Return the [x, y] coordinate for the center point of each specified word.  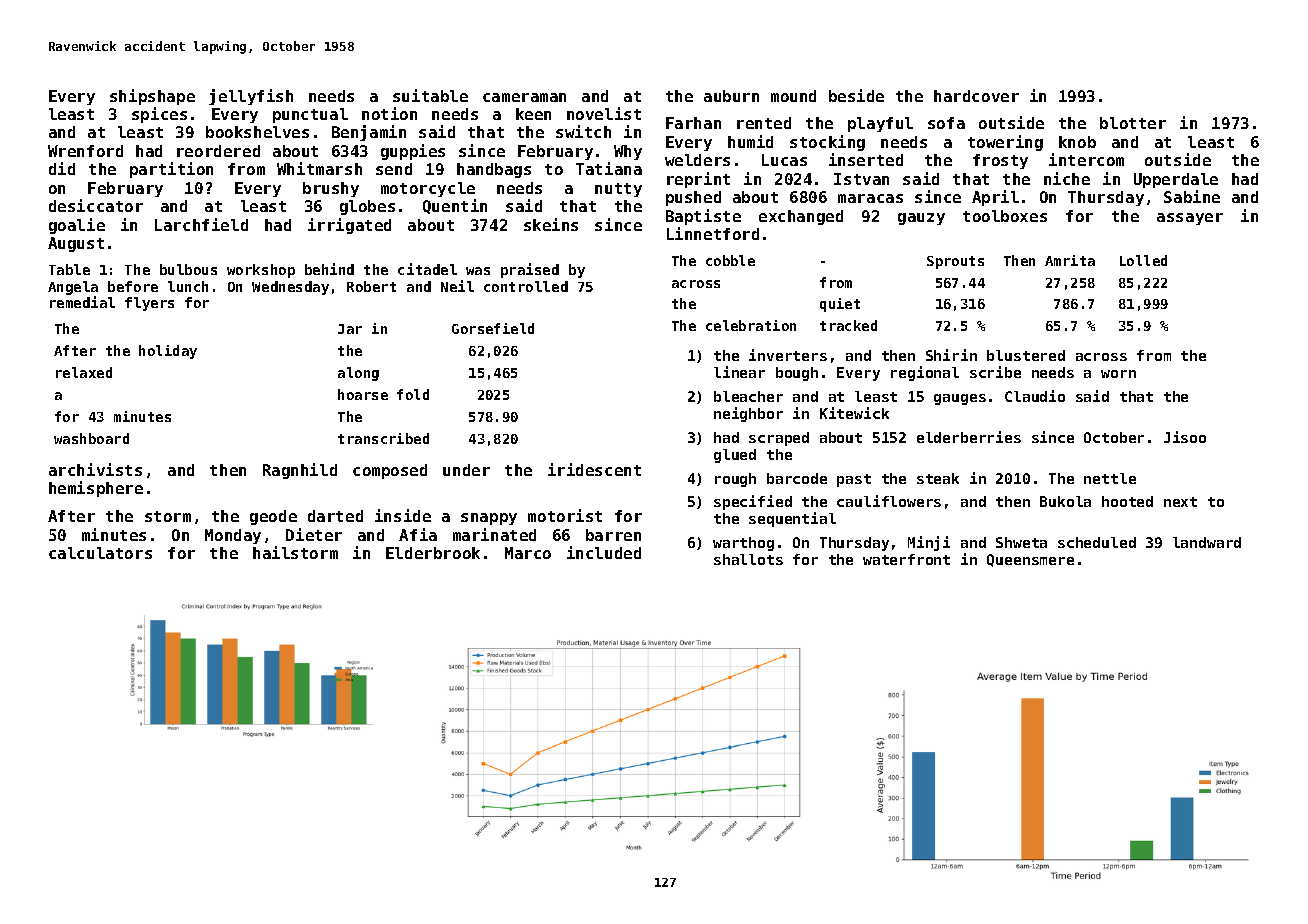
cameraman [524, 97]
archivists [95, 469]
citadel [427, 269]
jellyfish [251, 97]
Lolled [1143, 260]
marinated [494, 534]
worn [1118, 374]
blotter [1133, 123]
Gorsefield [493, 328]
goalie [77, 226]
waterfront [906, 559]
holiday [168, 352]
